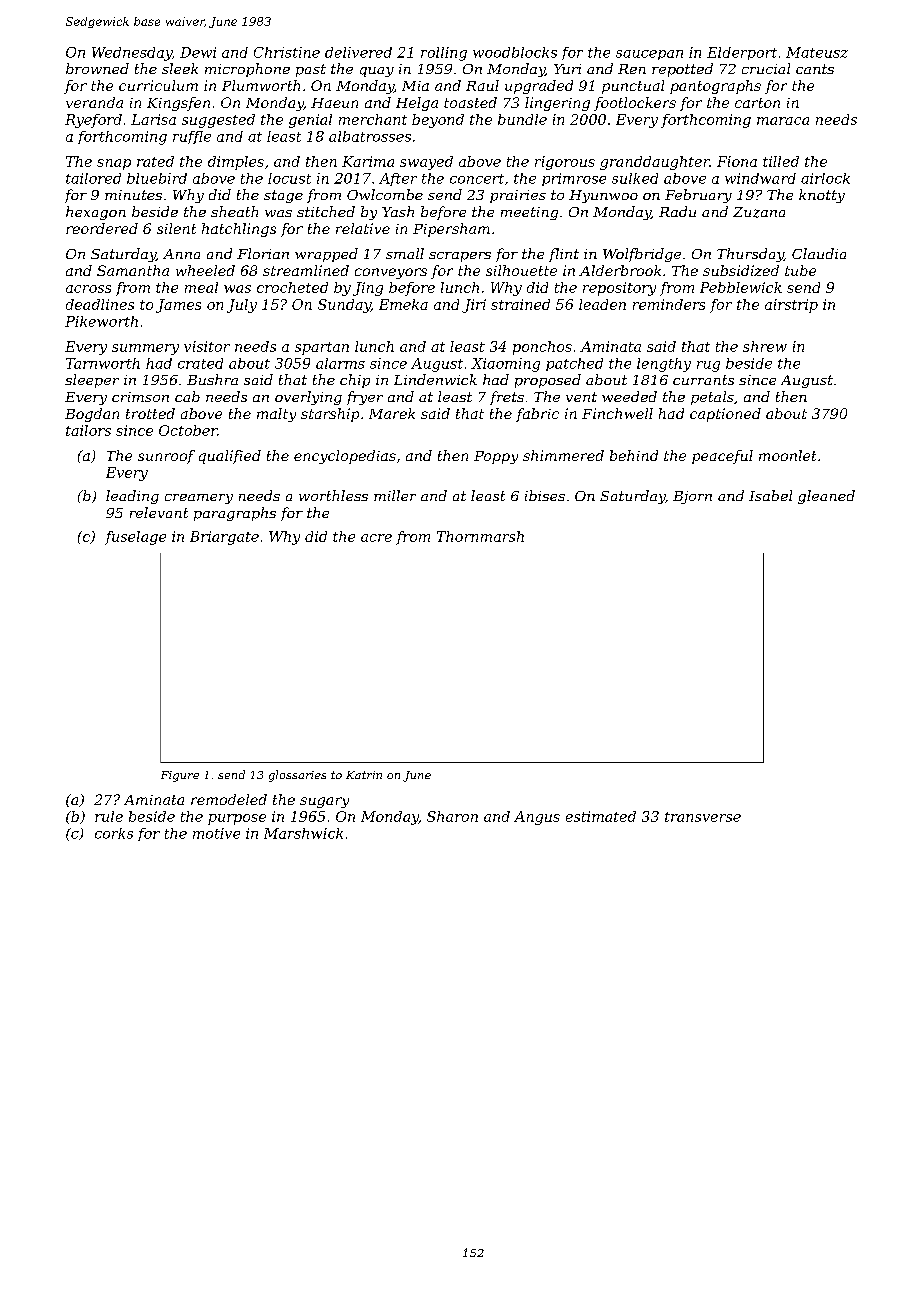 The width and height of the screenshot is (924, 1308). What do you see at coordinates (791, 306) in the screenshot?
I see `airstrip` at bounding box center [791, 306].
